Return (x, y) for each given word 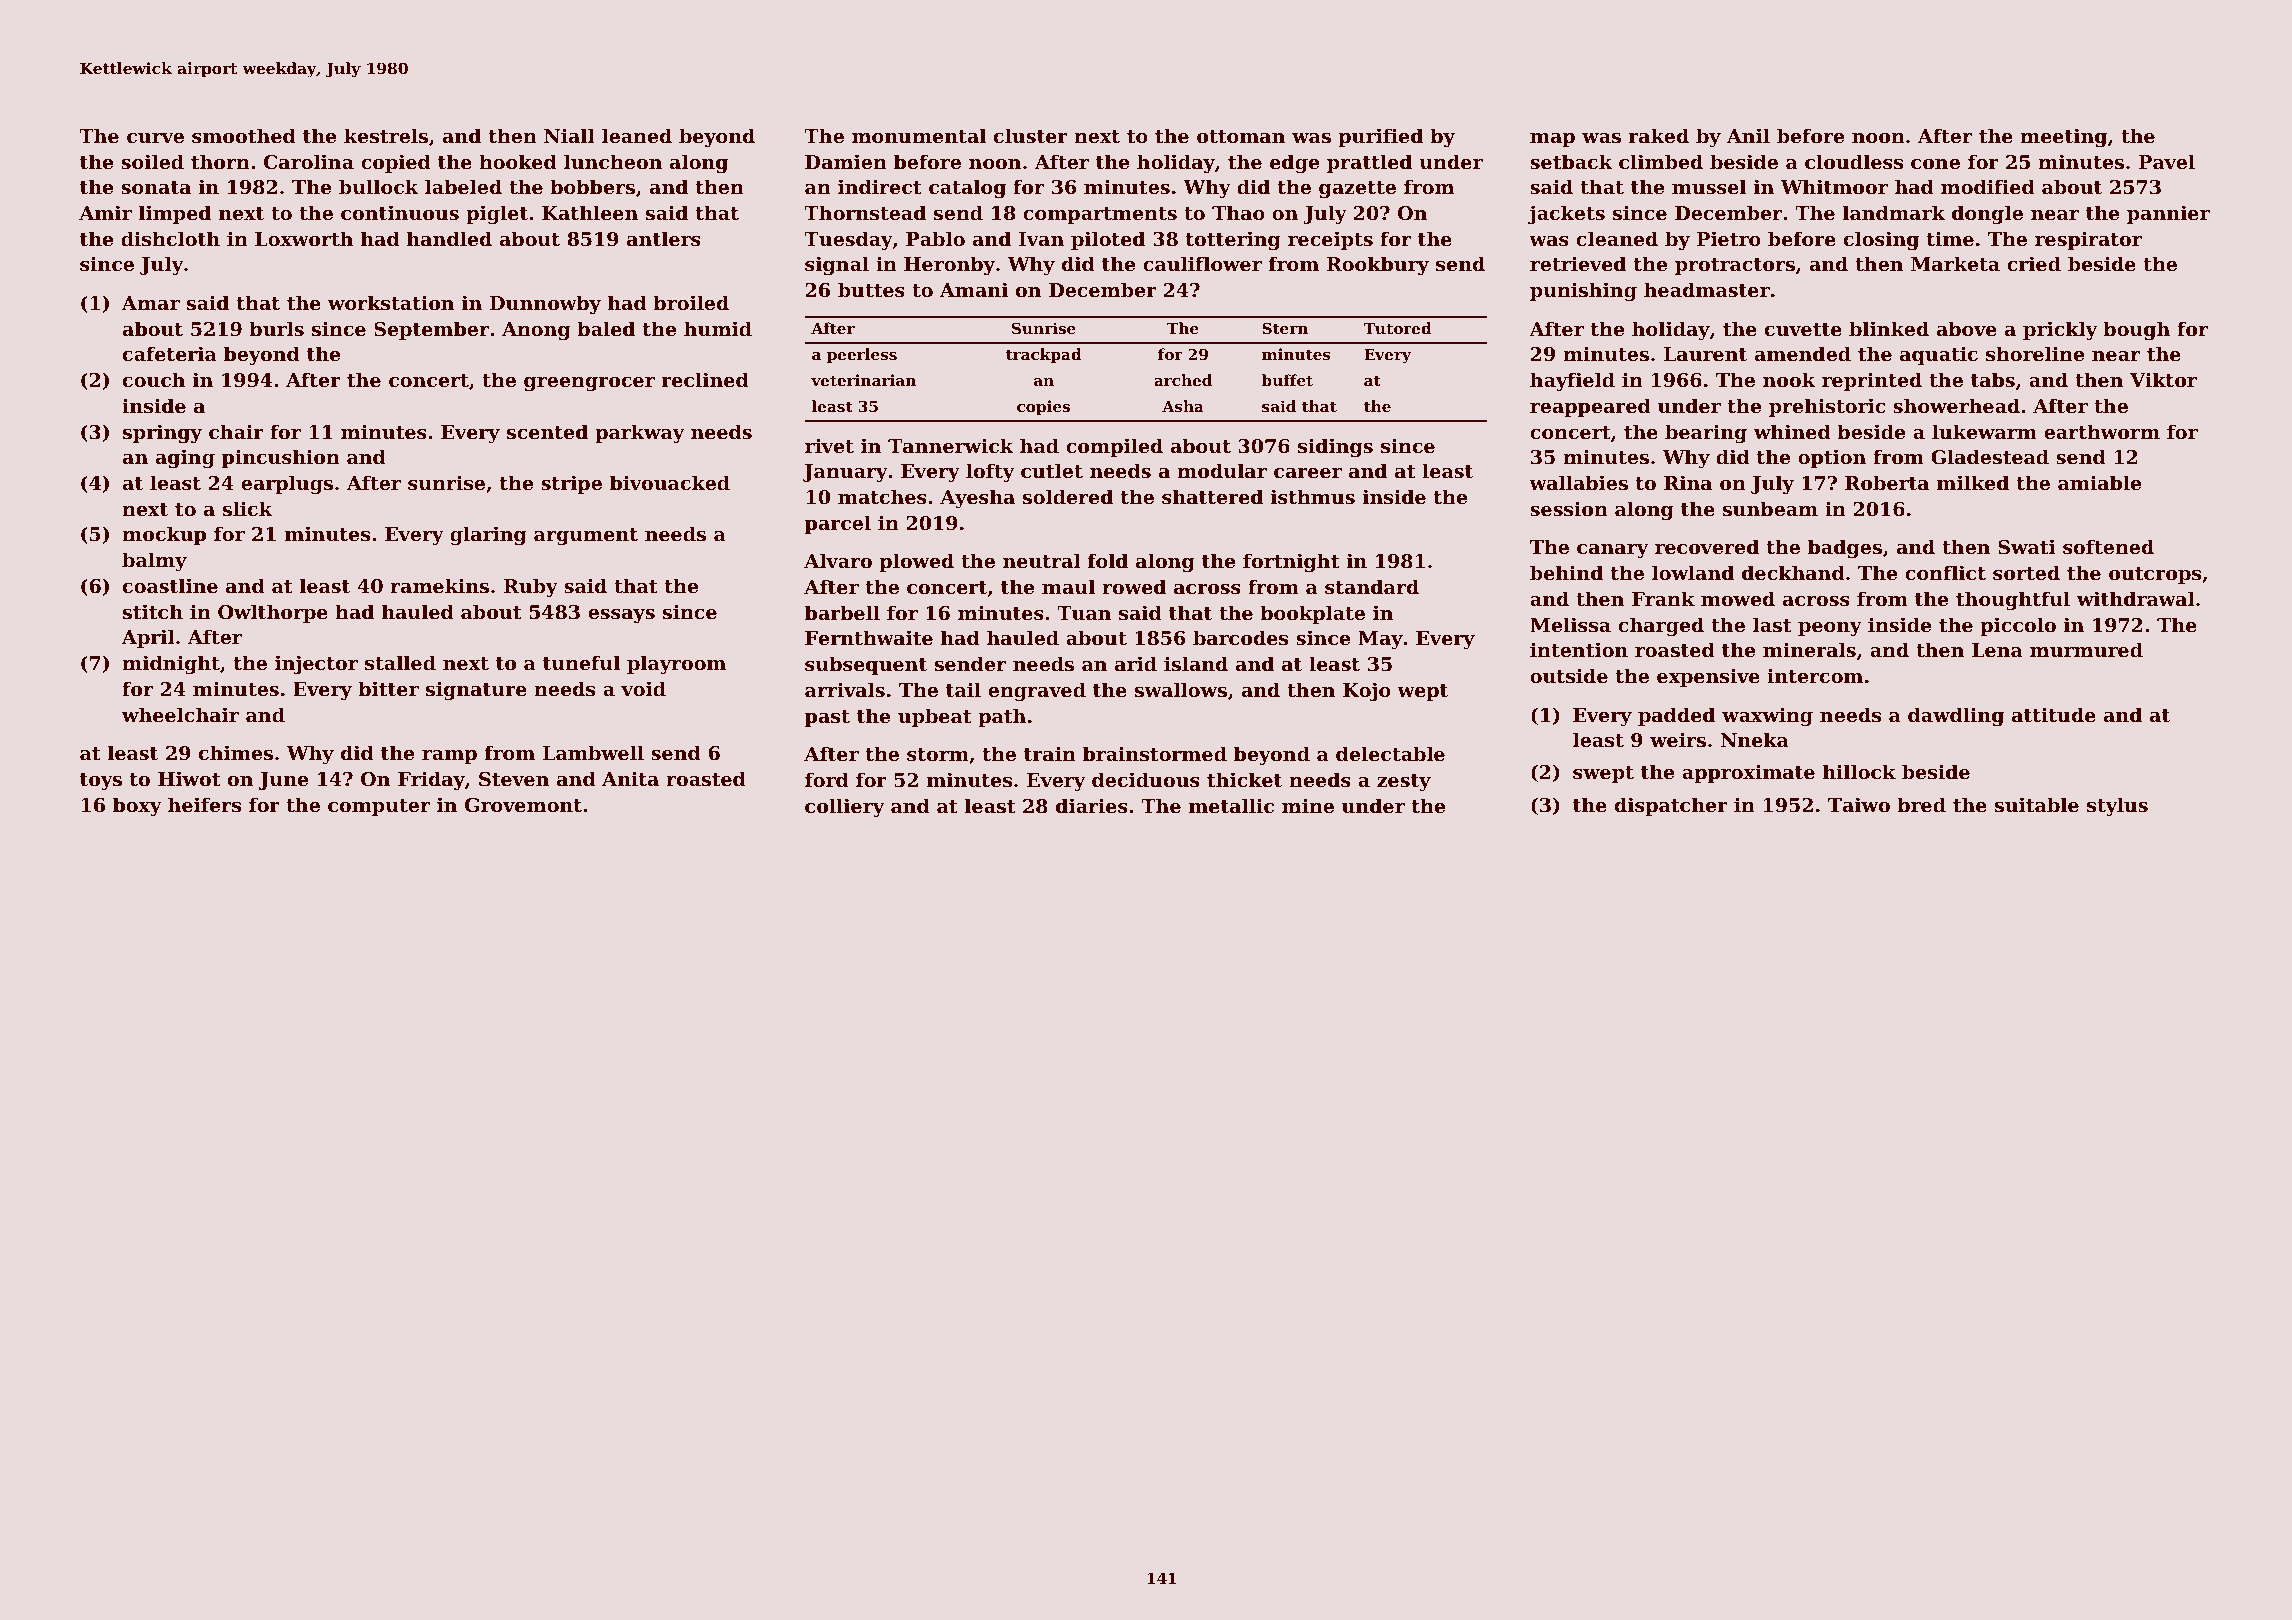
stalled (400, 663)
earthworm (2102, 432)
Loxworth (304, 239)
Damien (846, 161)
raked (1659, 135)
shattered (1212, 497)
